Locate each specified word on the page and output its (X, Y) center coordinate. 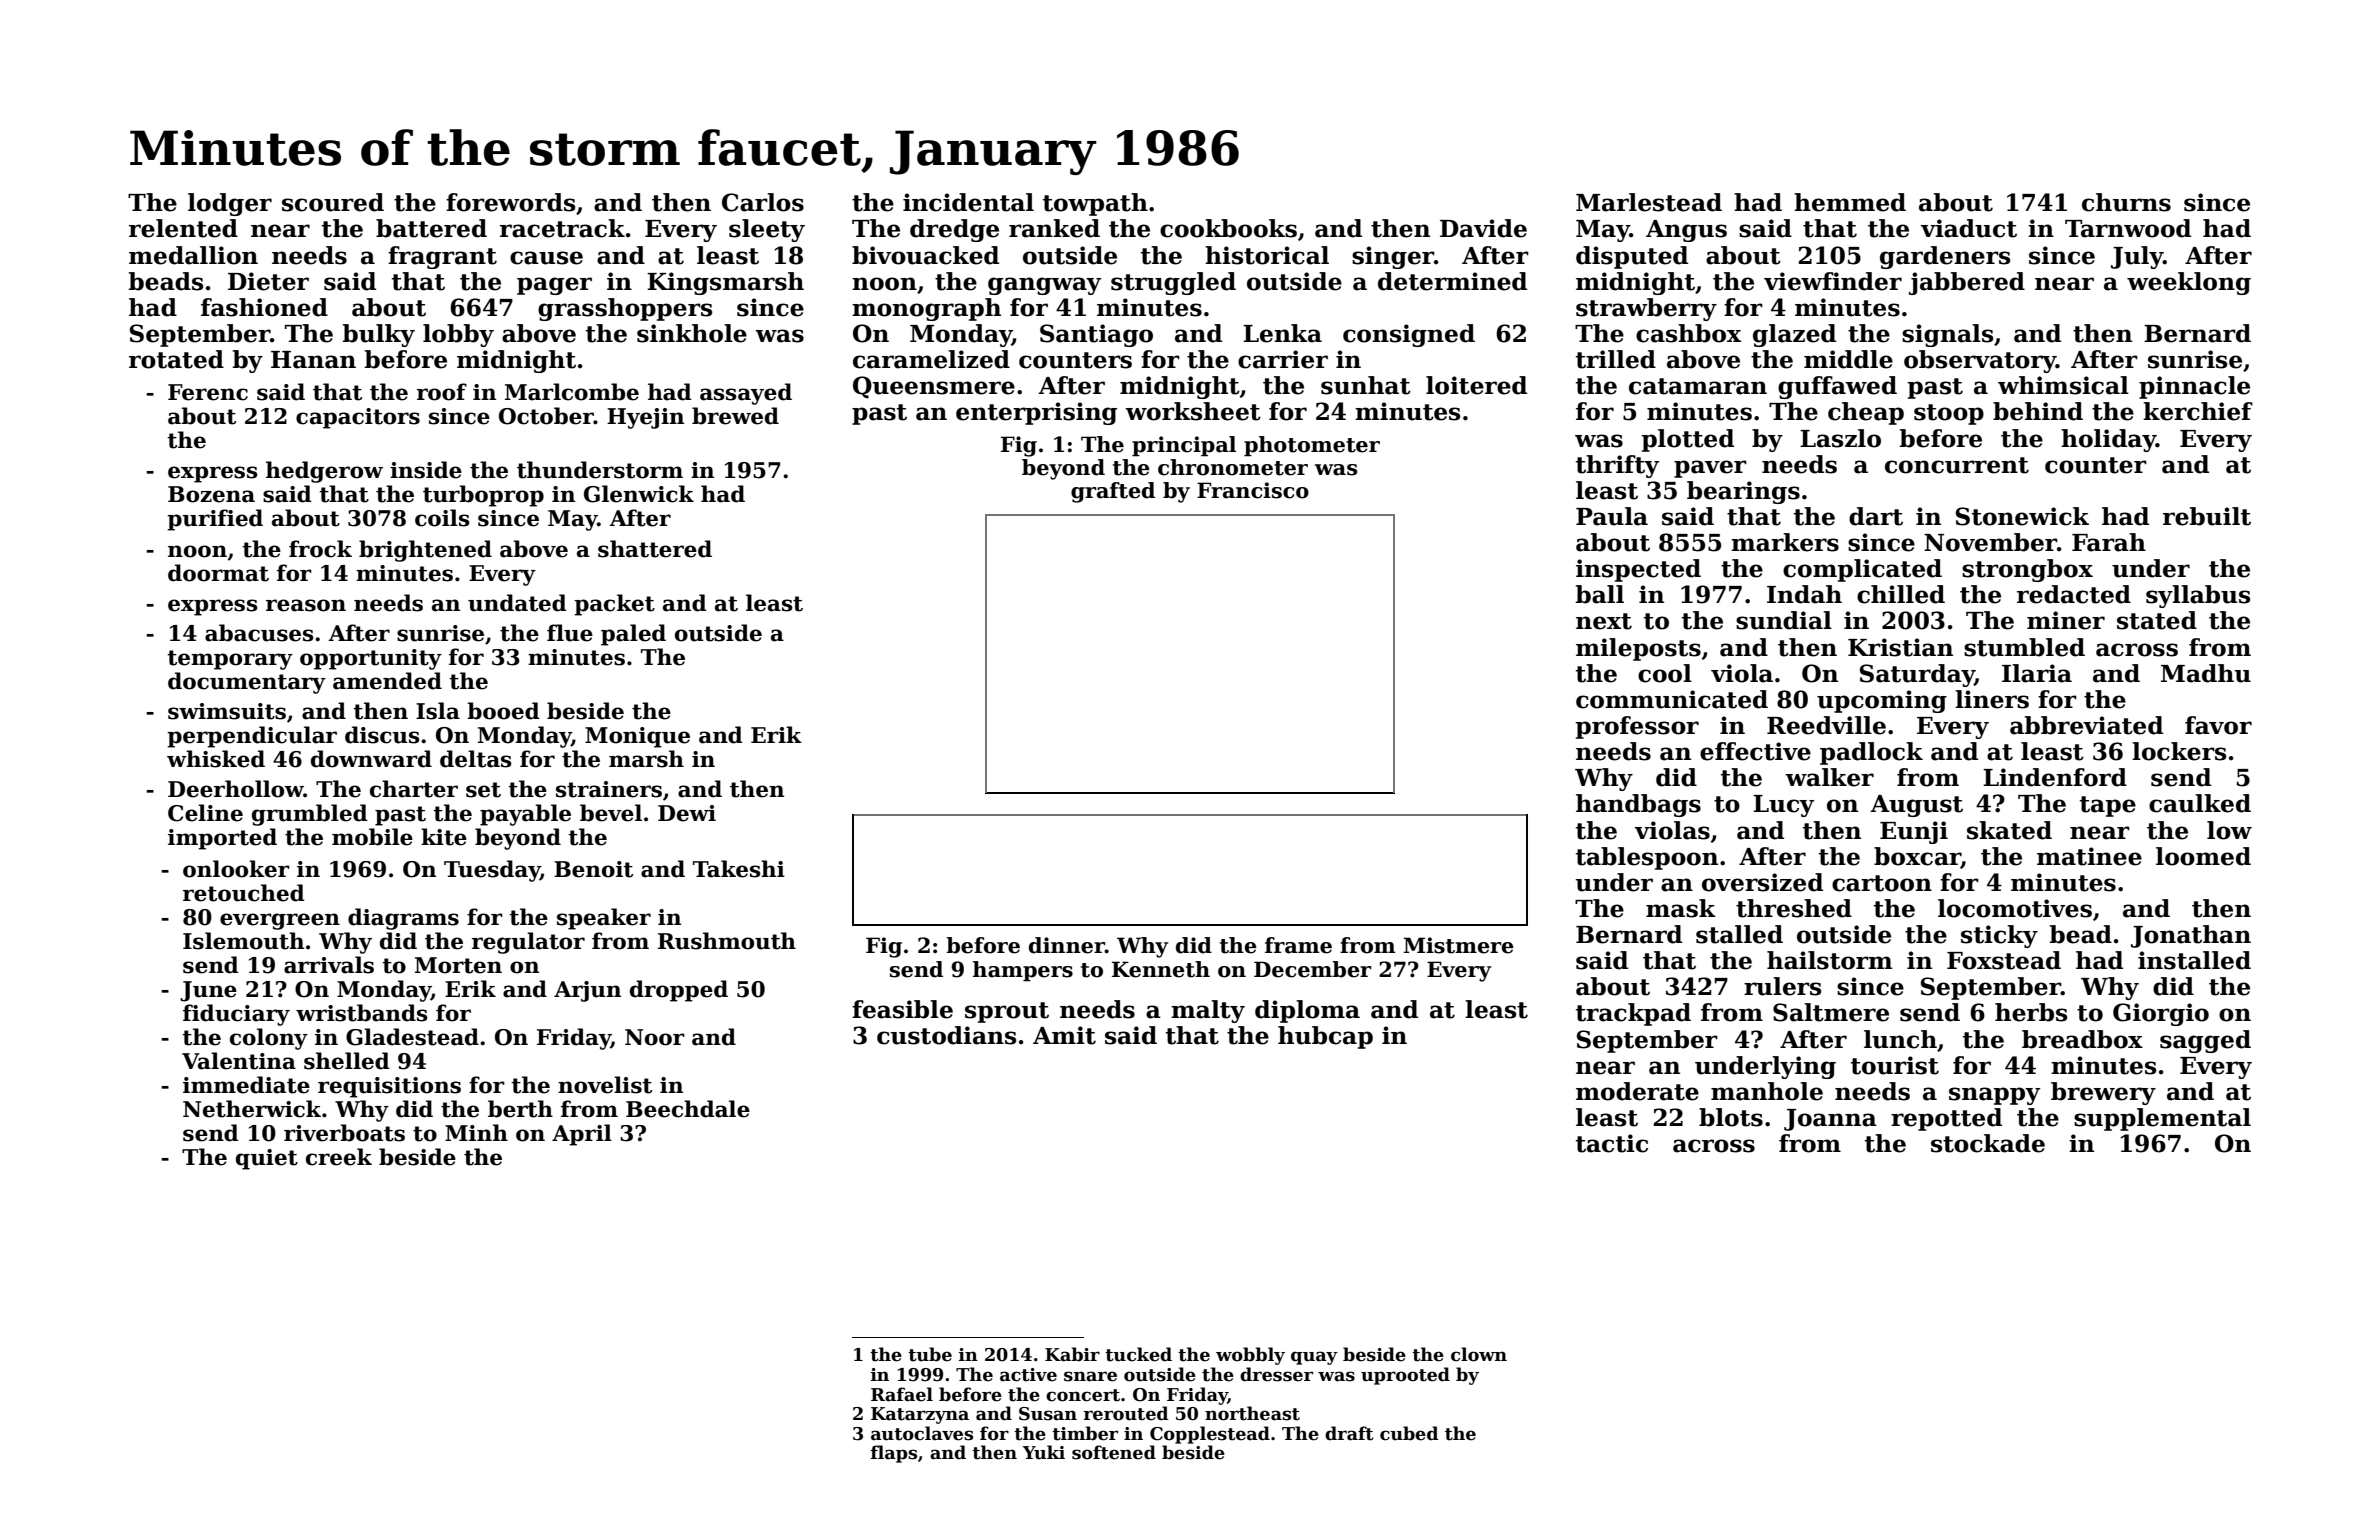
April (582, 1135)
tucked (1138, 1354)
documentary (247, 683)
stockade (1988, 1143)
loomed (2203, 856)
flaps (894, 1454)
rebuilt (2207, 516)
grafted (1113, 492)
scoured (333, 202)
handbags (1638, 805)
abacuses (259, 633)
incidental (968, 202)
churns (2126, 202)
